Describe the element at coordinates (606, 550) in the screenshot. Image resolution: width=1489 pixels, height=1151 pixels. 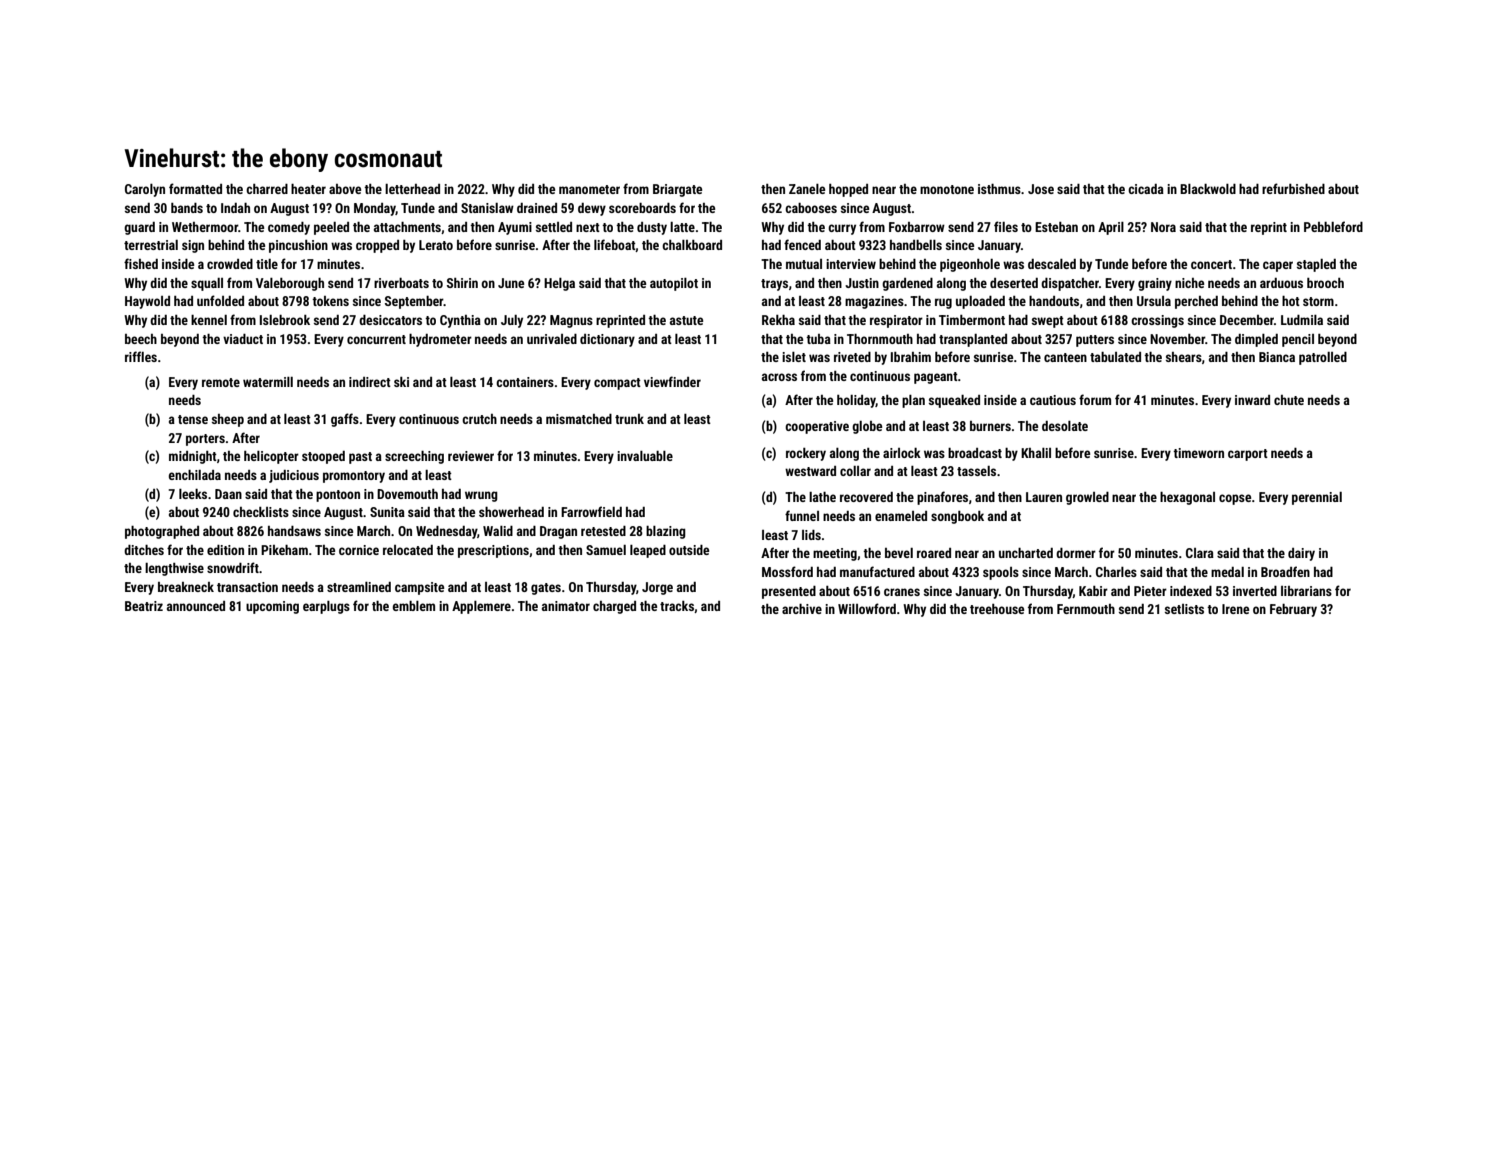
I see `Samuel` at that location.
